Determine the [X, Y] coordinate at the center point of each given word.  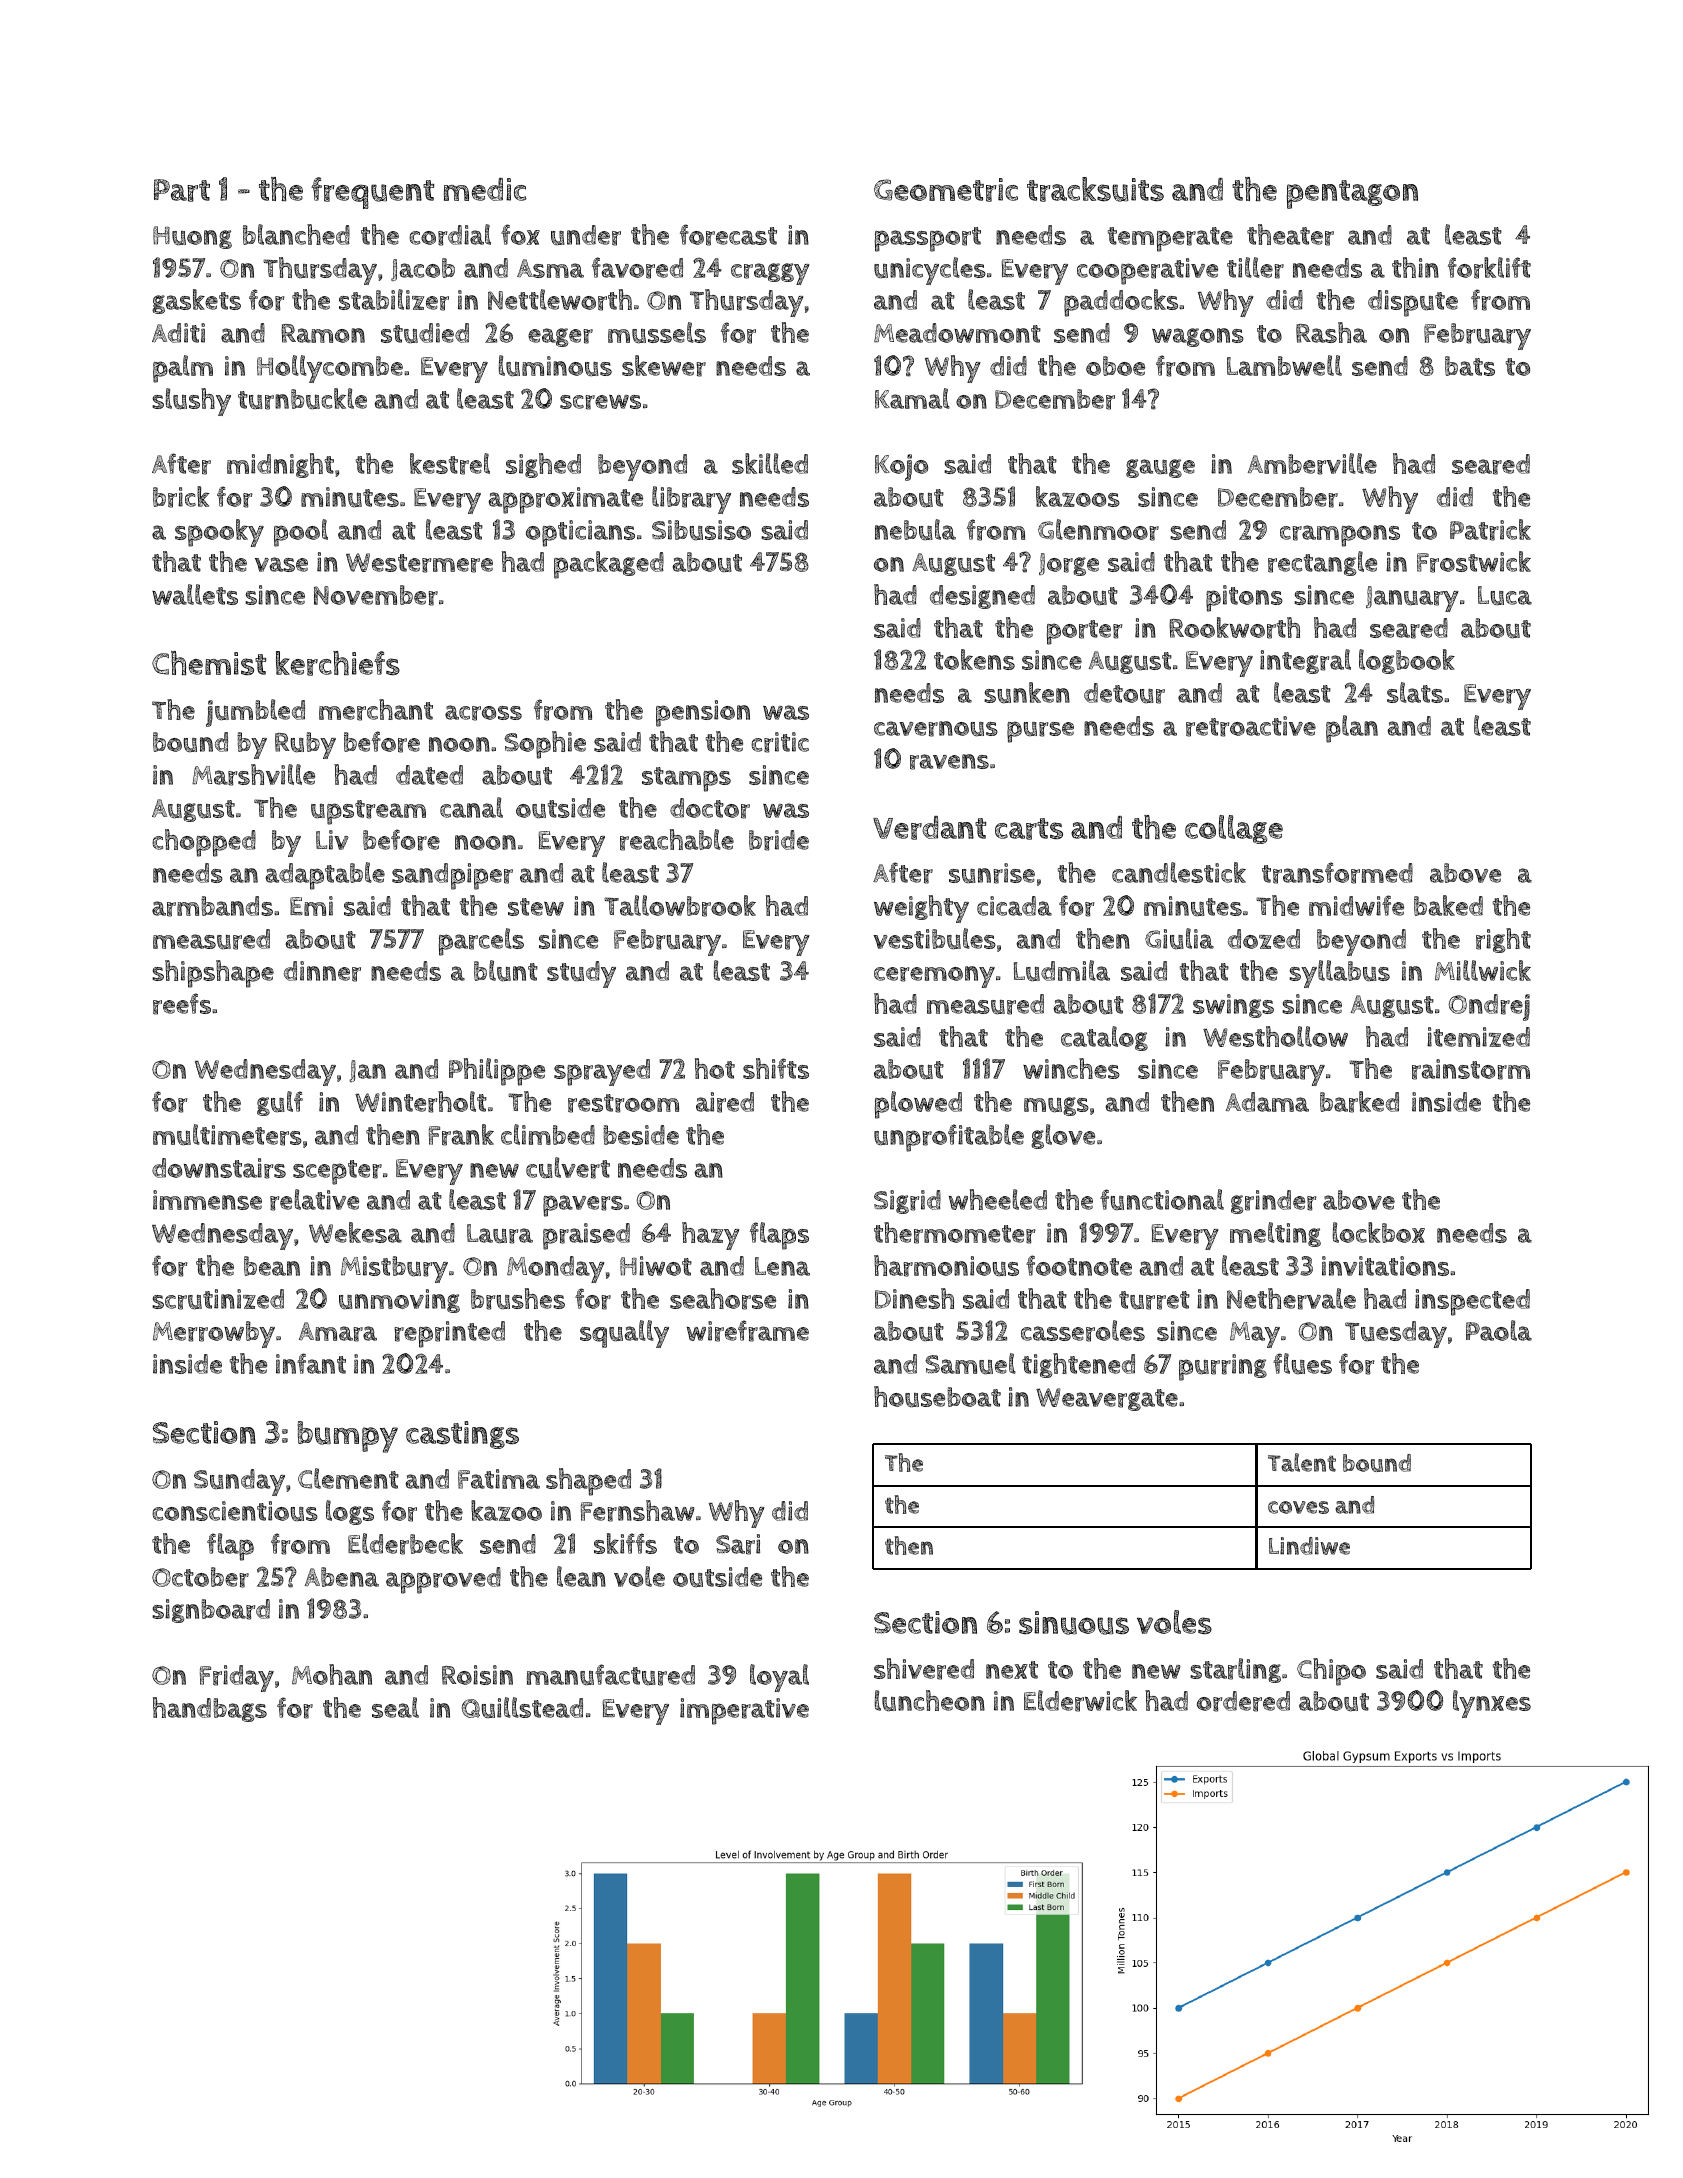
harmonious [946, 1266]
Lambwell [1284, 365]
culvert [568, 1168]
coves [1298, 1507]
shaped [588, 1482]
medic [485, 189]
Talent [1302, 1462]
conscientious [235, 1511]
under [586, 235]
